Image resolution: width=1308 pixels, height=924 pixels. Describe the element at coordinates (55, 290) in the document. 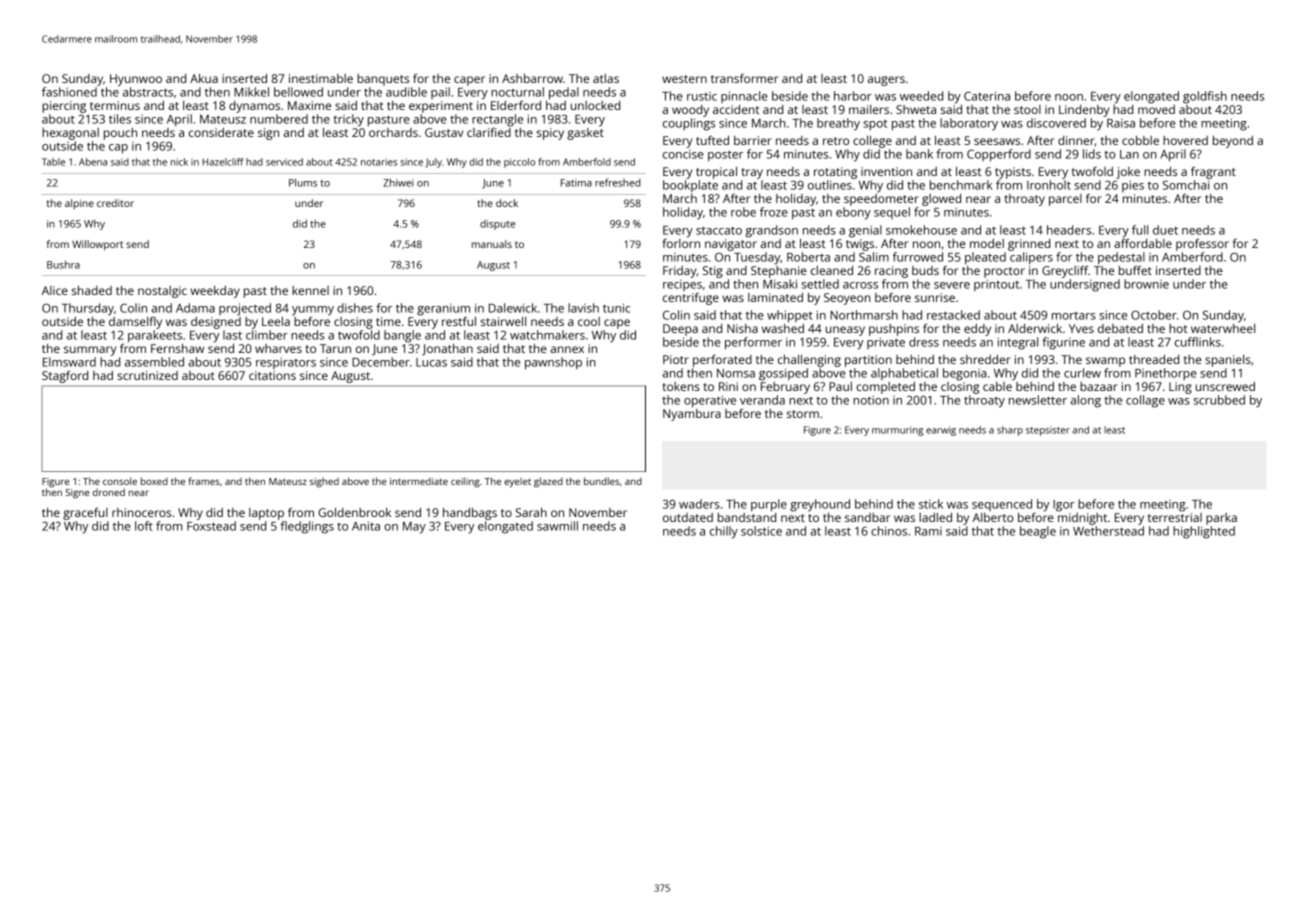

I see `Alice` at that location.
